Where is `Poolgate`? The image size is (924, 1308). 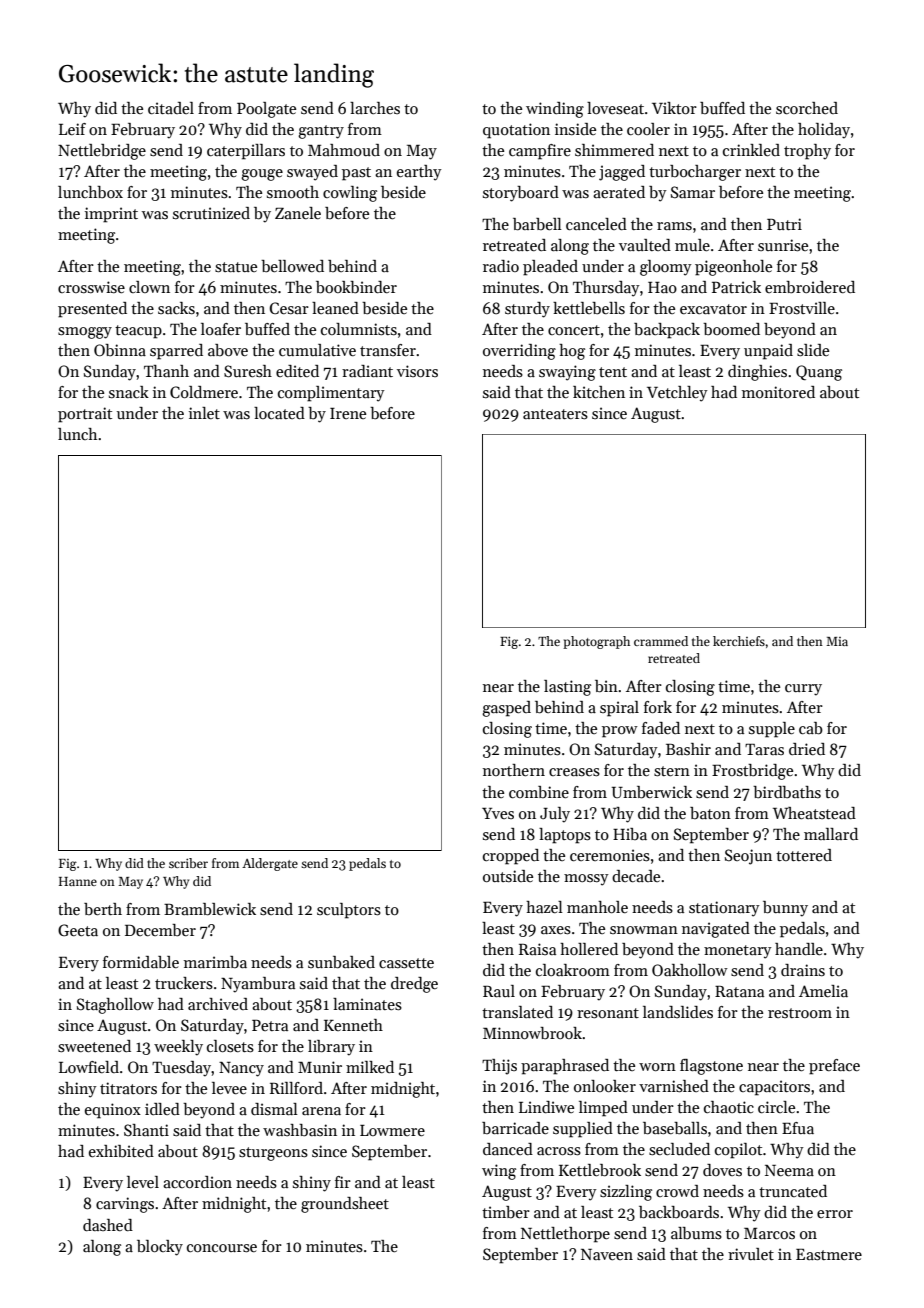 Poolgate is located at coordinates (266, 110).
